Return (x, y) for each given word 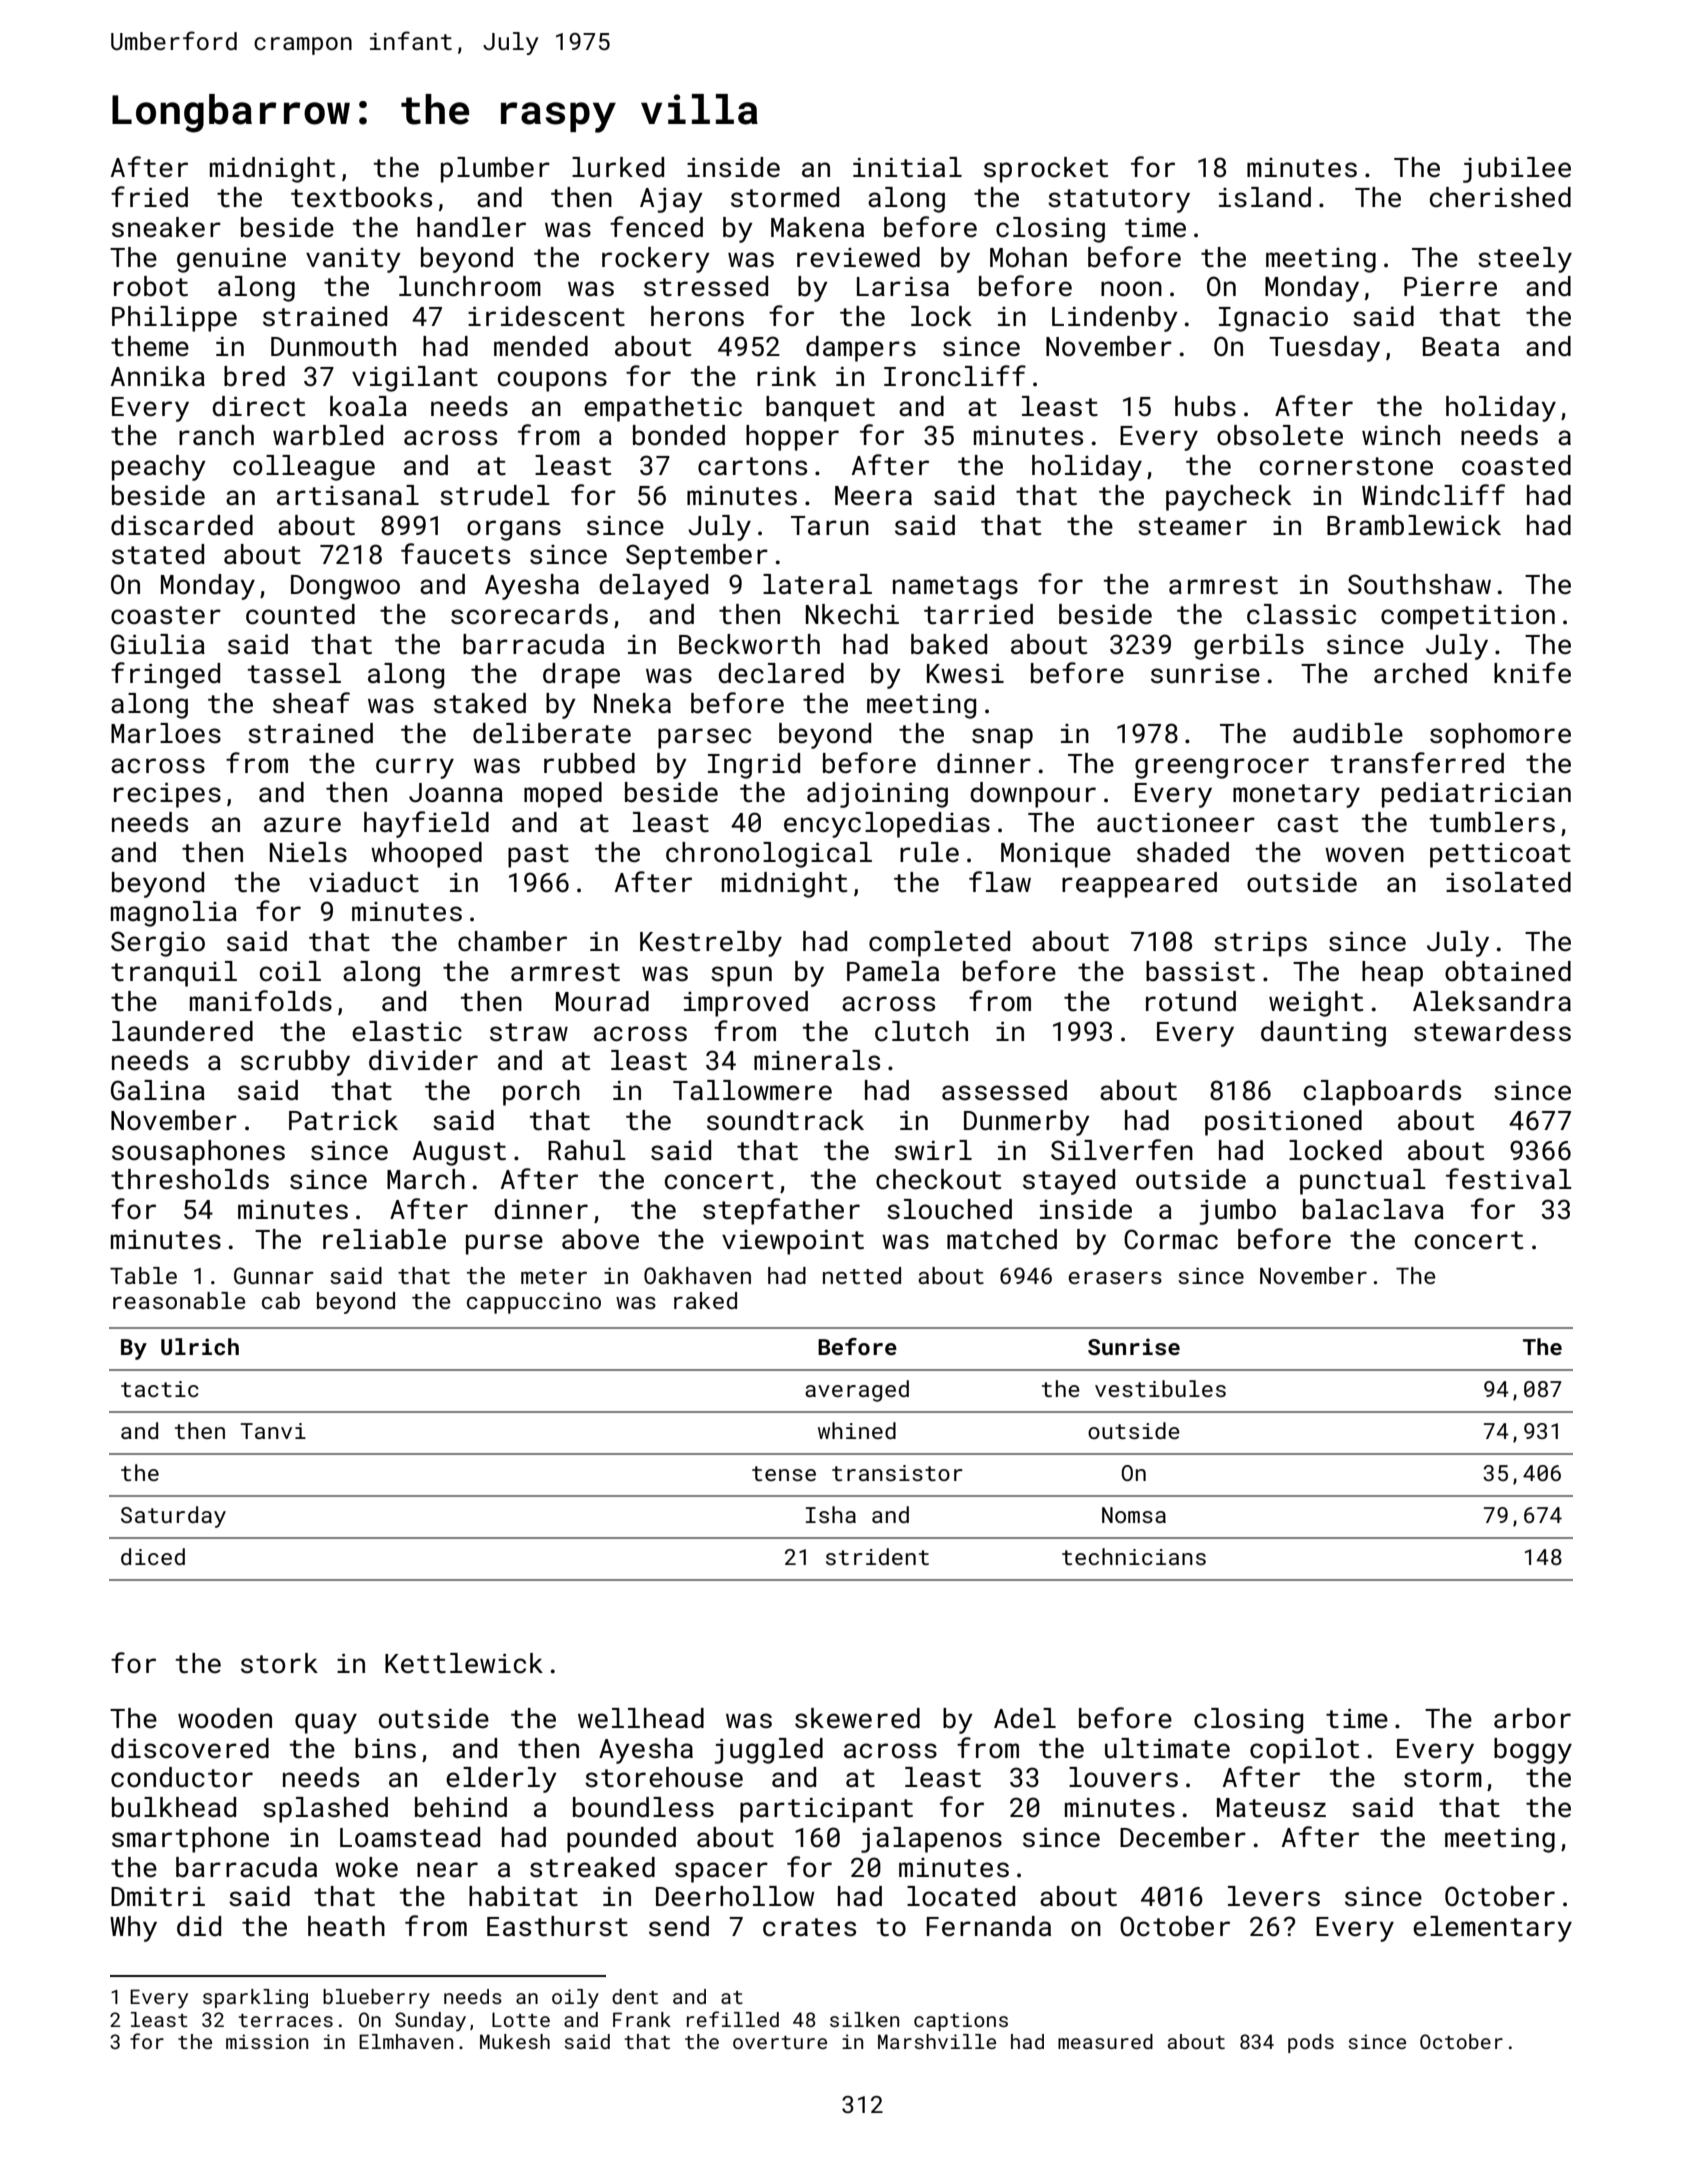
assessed (1004, 1090)
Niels (308, 852)
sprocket (1046, 170)
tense (784, 1473)
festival (1509, 1179)
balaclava (1373, 1209)
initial (907, 167)
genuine (231, 260)
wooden (225, 1718)
